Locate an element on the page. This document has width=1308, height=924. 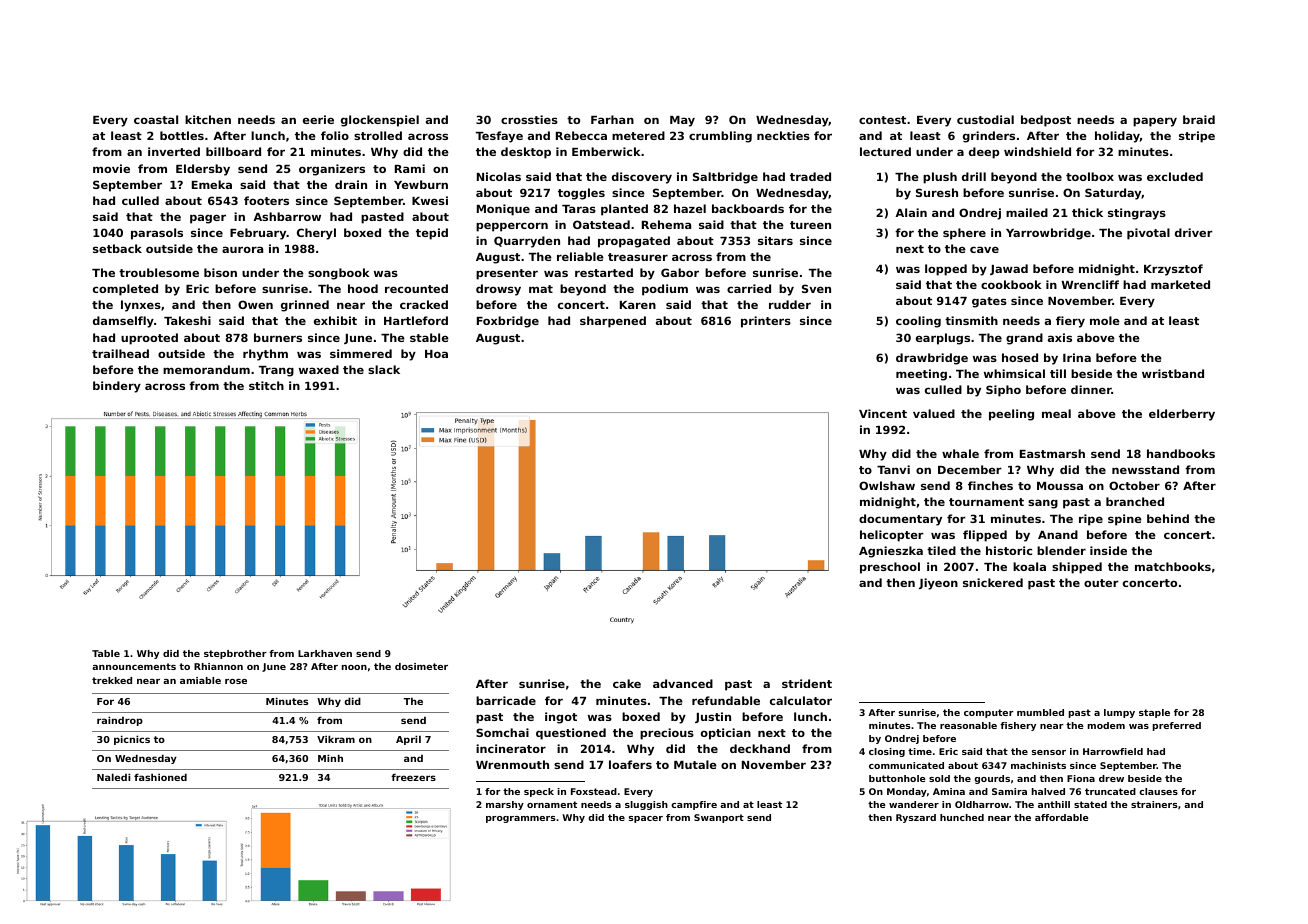
marshy is located at coordinates (505, 805).
